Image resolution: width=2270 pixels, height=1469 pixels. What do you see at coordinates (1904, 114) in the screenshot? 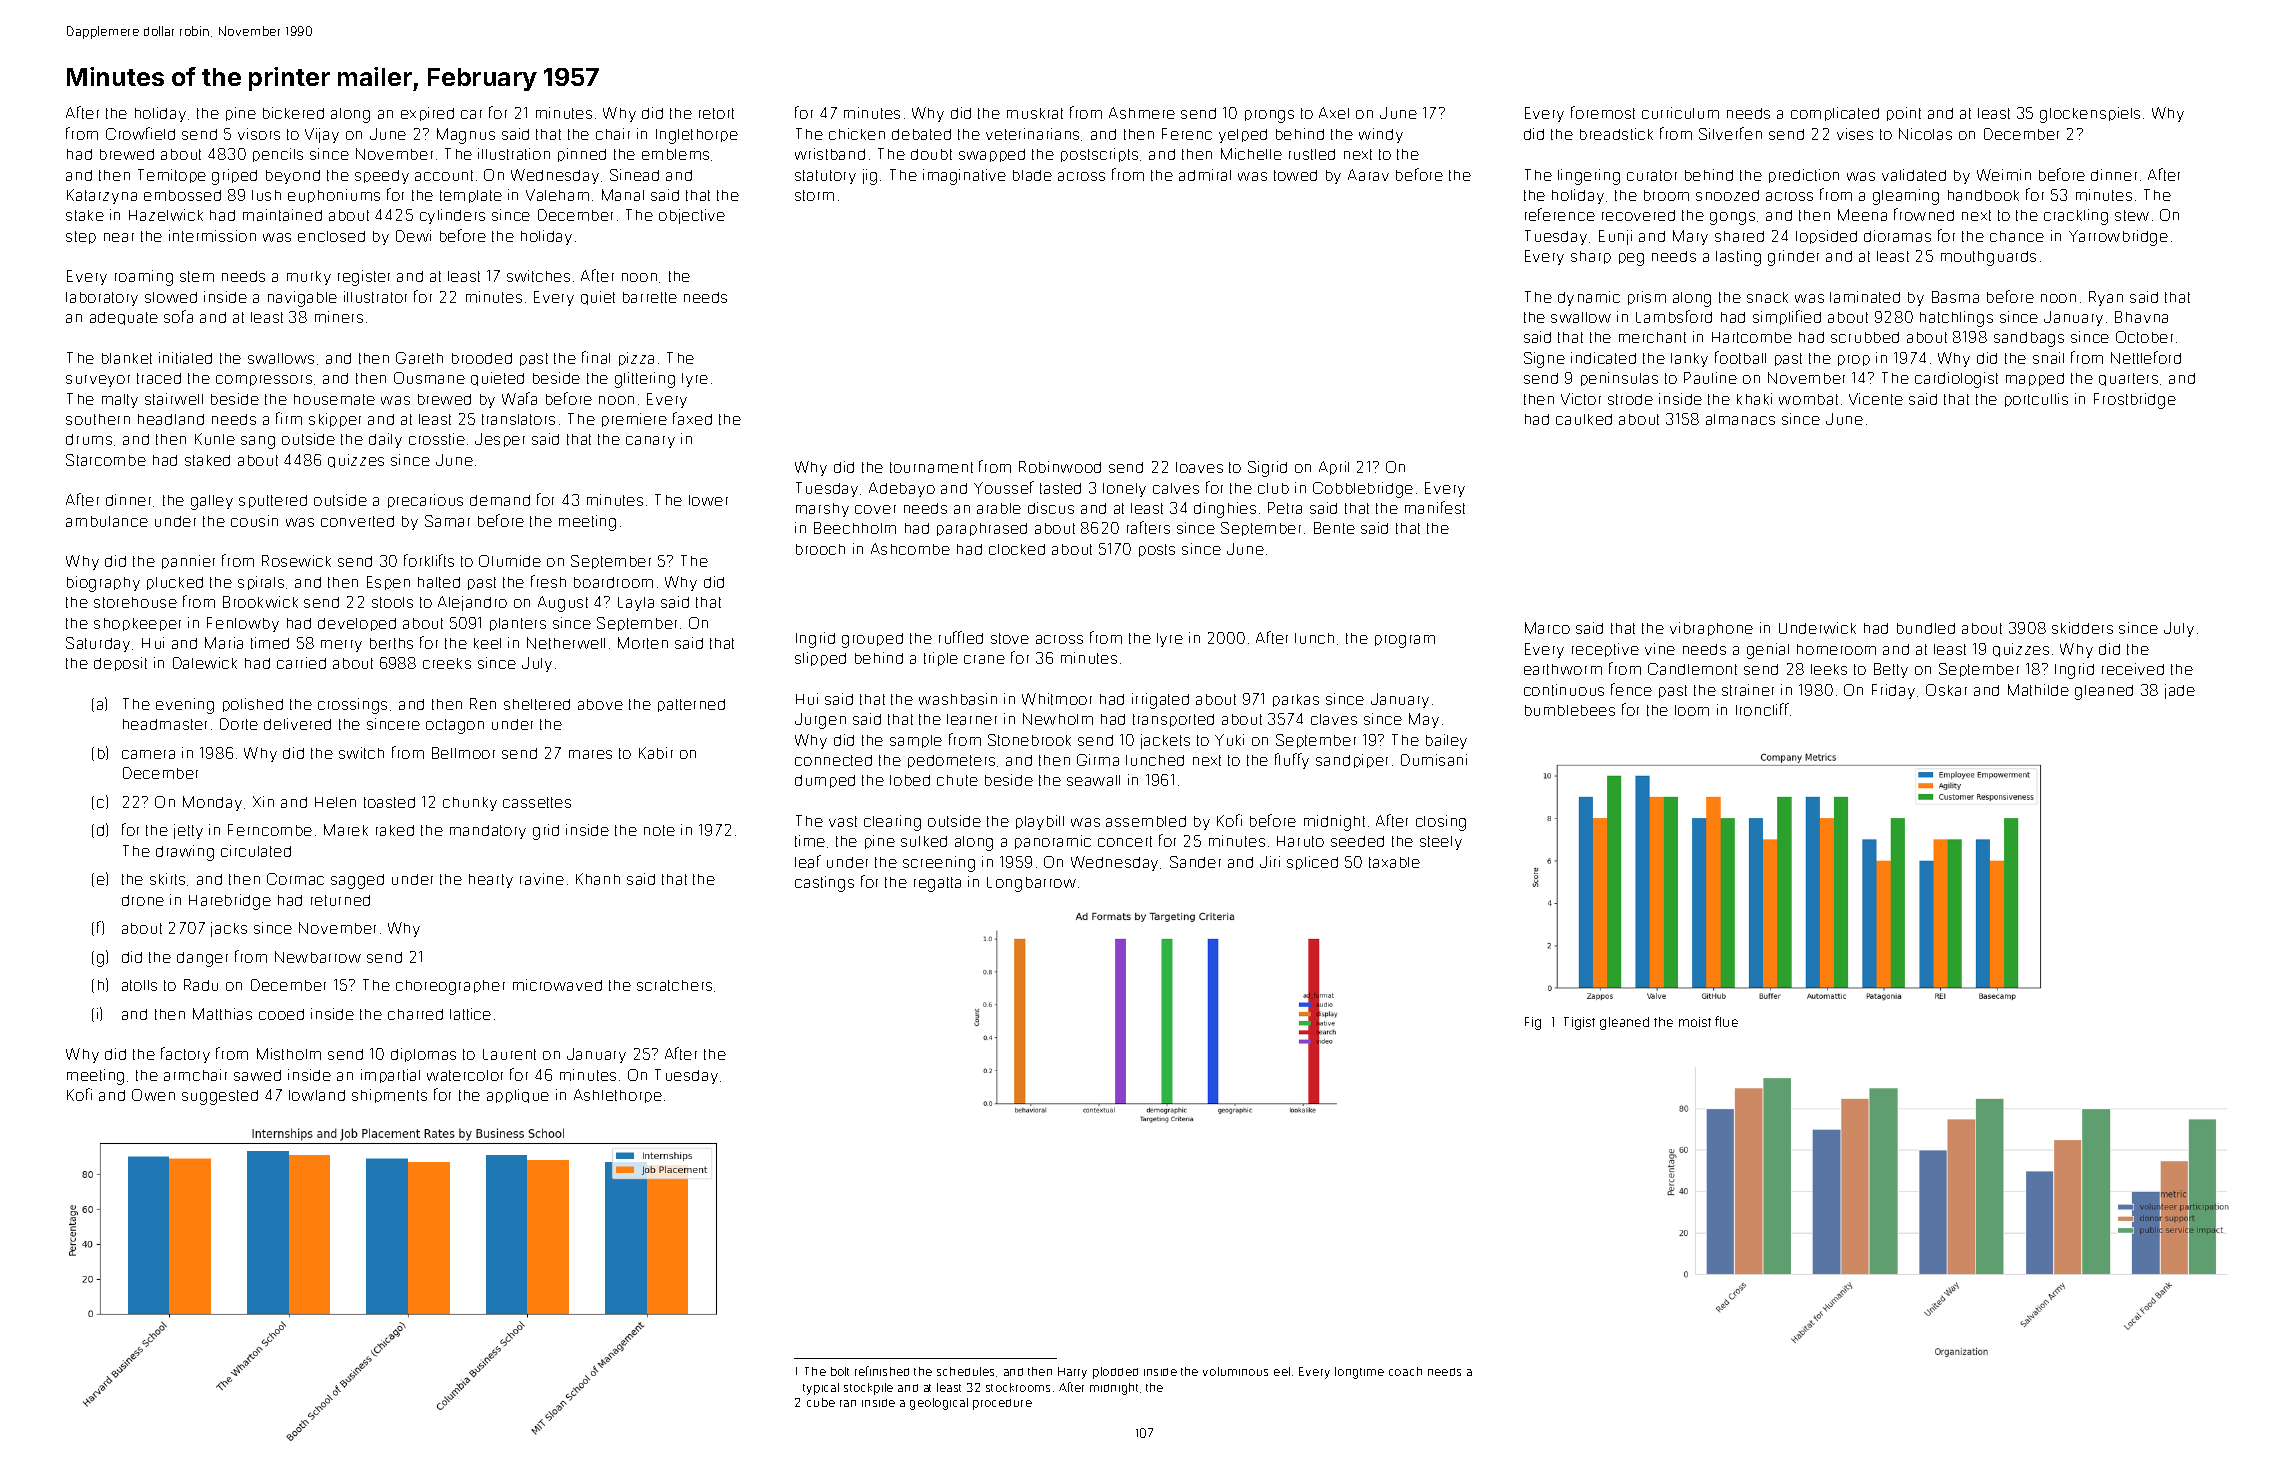
I see `point` at bounding box center [1904, 114].
